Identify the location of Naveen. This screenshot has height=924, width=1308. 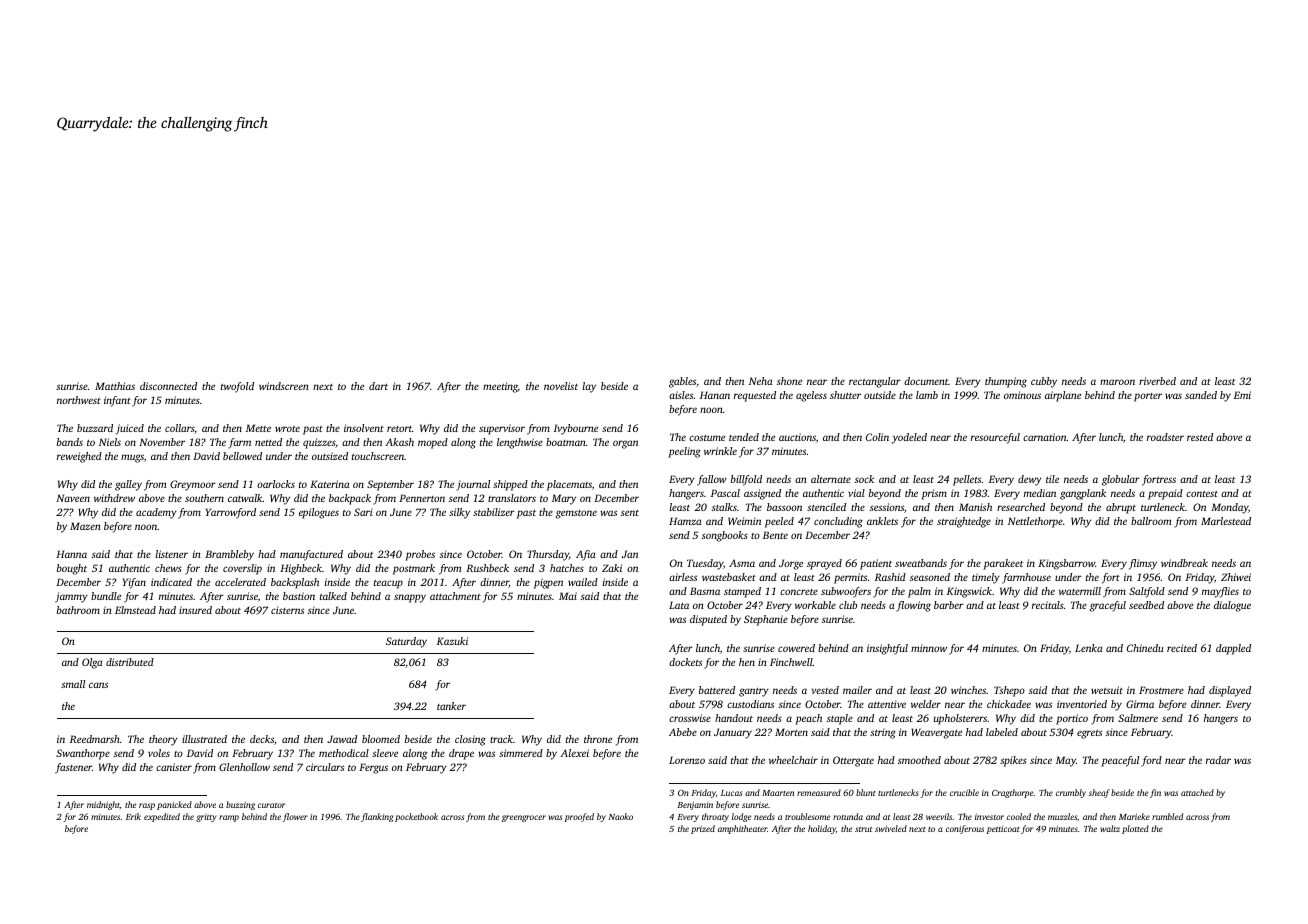
(73, 498).
